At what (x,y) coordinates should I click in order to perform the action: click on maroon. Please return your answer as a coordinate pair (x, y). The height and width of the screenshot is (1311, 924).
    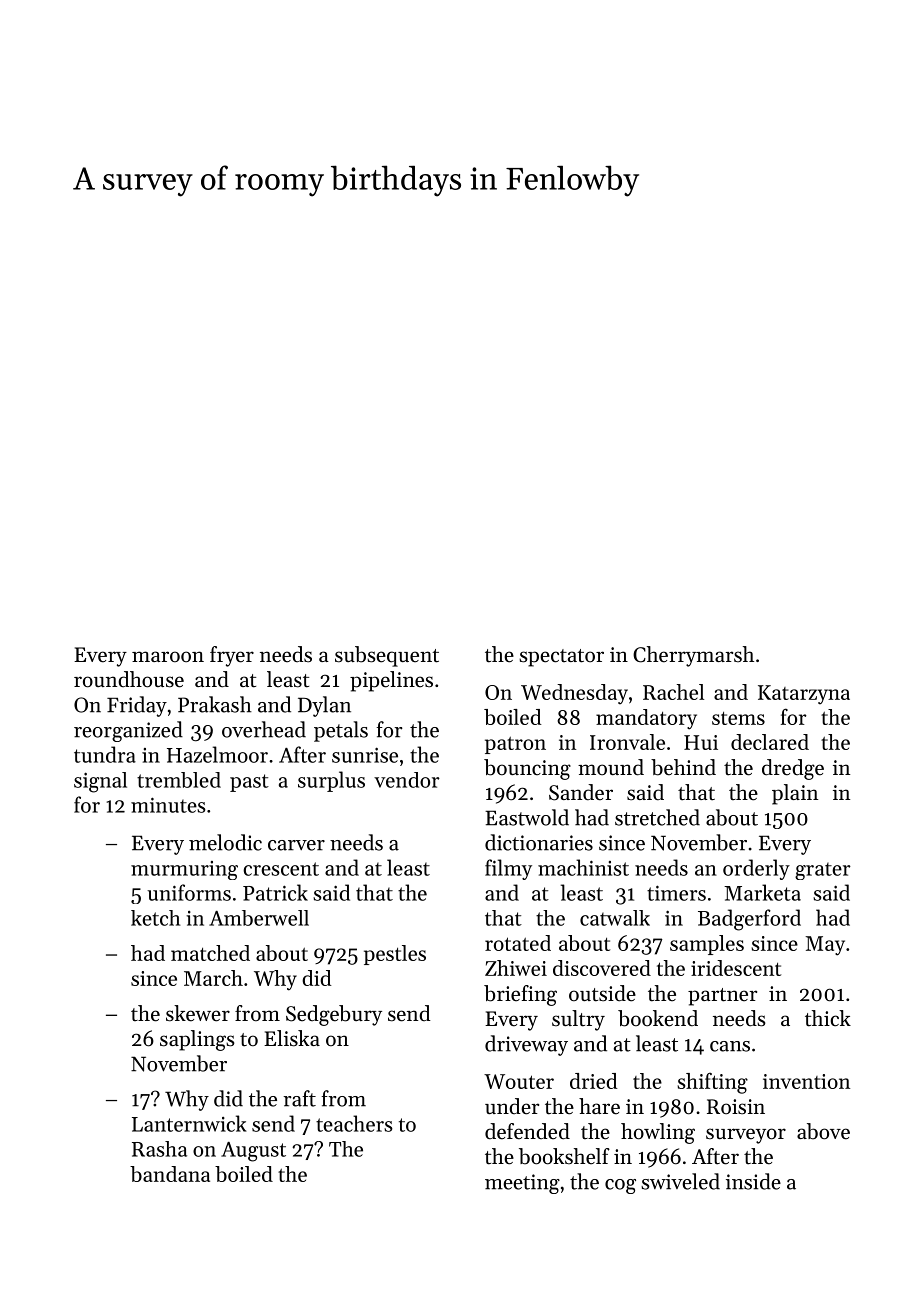
    Looking at the image, I should click on (168, 656).
